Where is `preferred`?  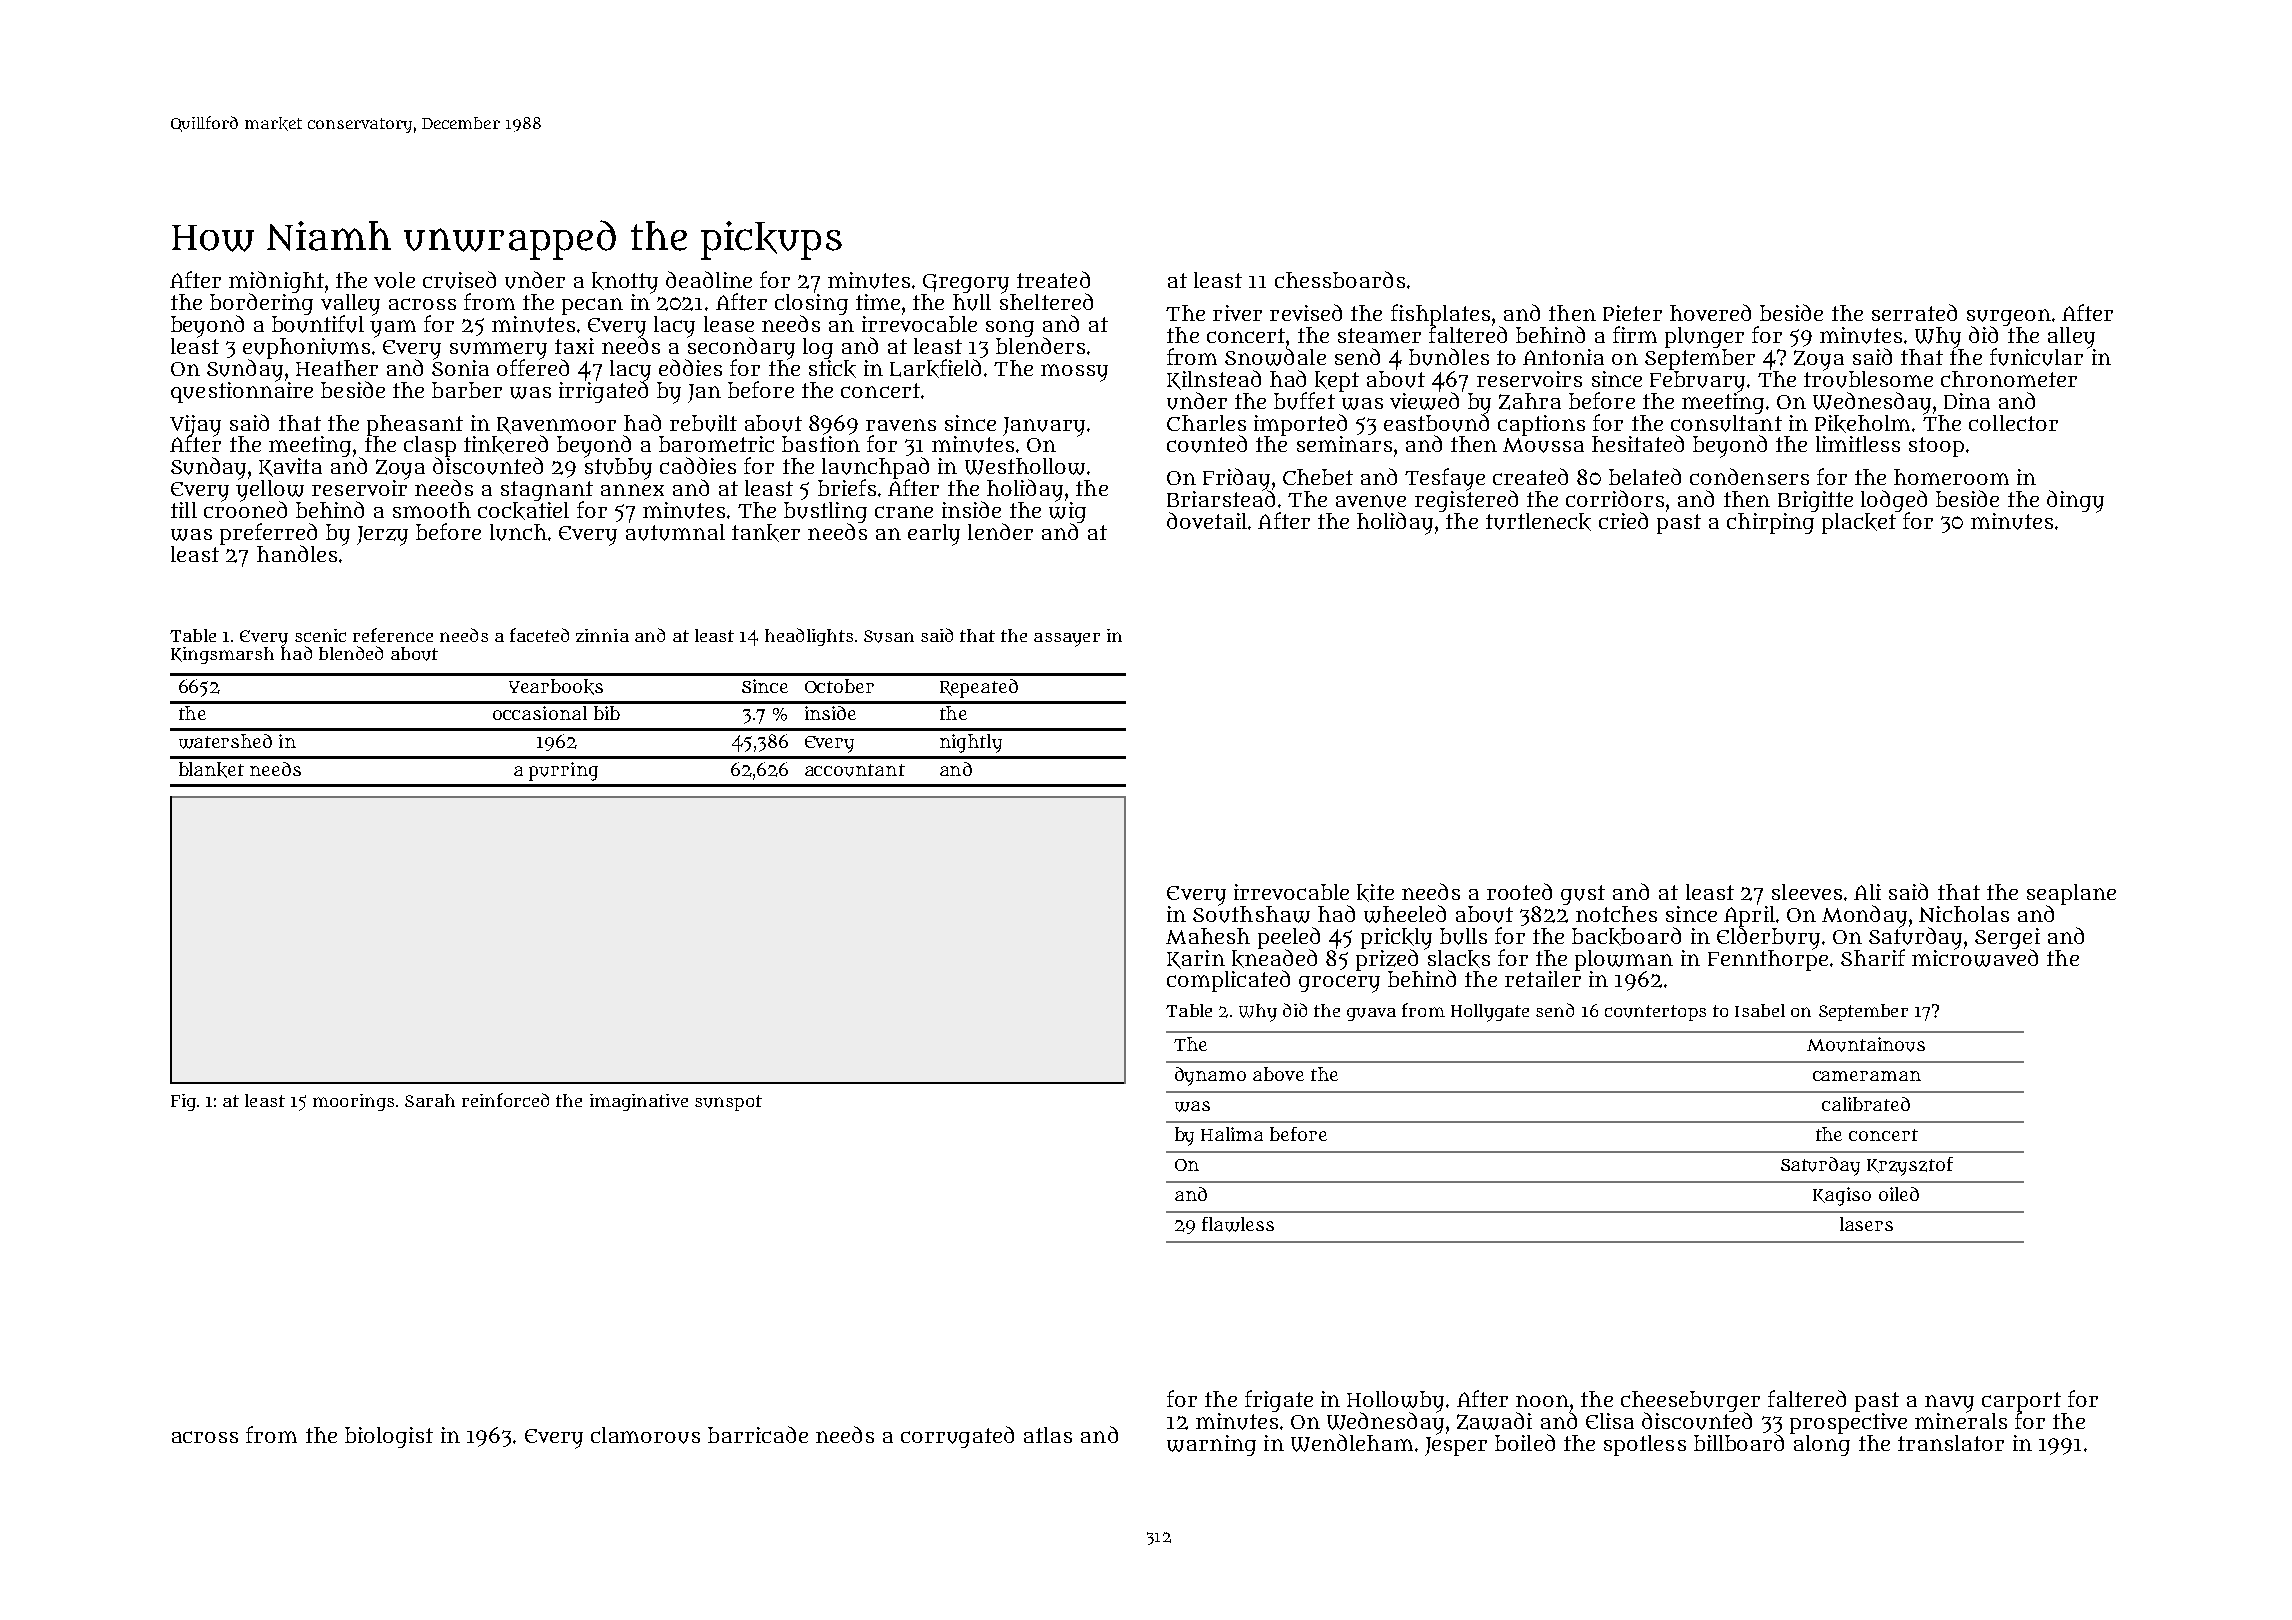
preferred is located at coordinates (268, 534).
